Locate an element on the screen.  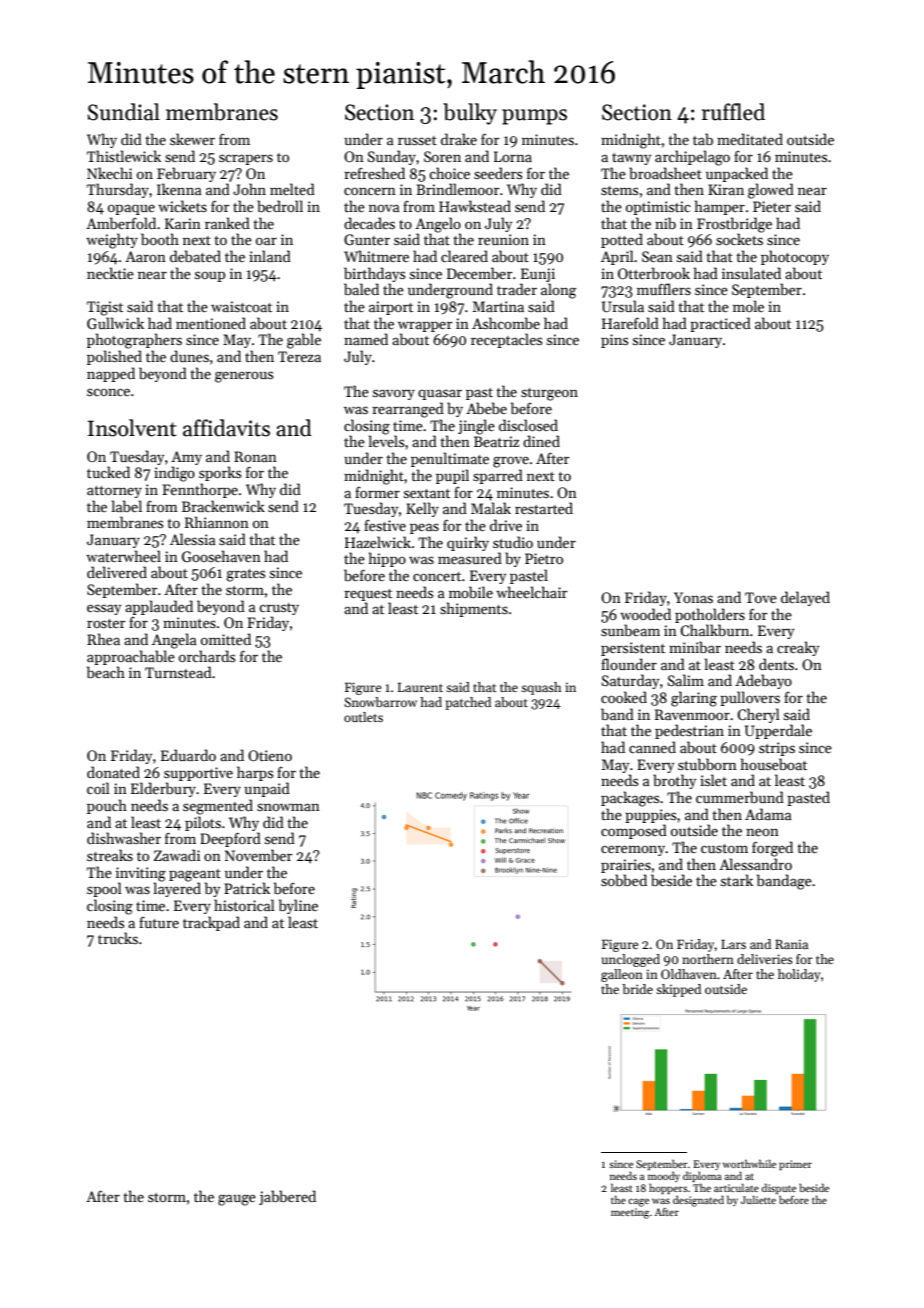
worthwhile is located at coordinates (749, 1163).
